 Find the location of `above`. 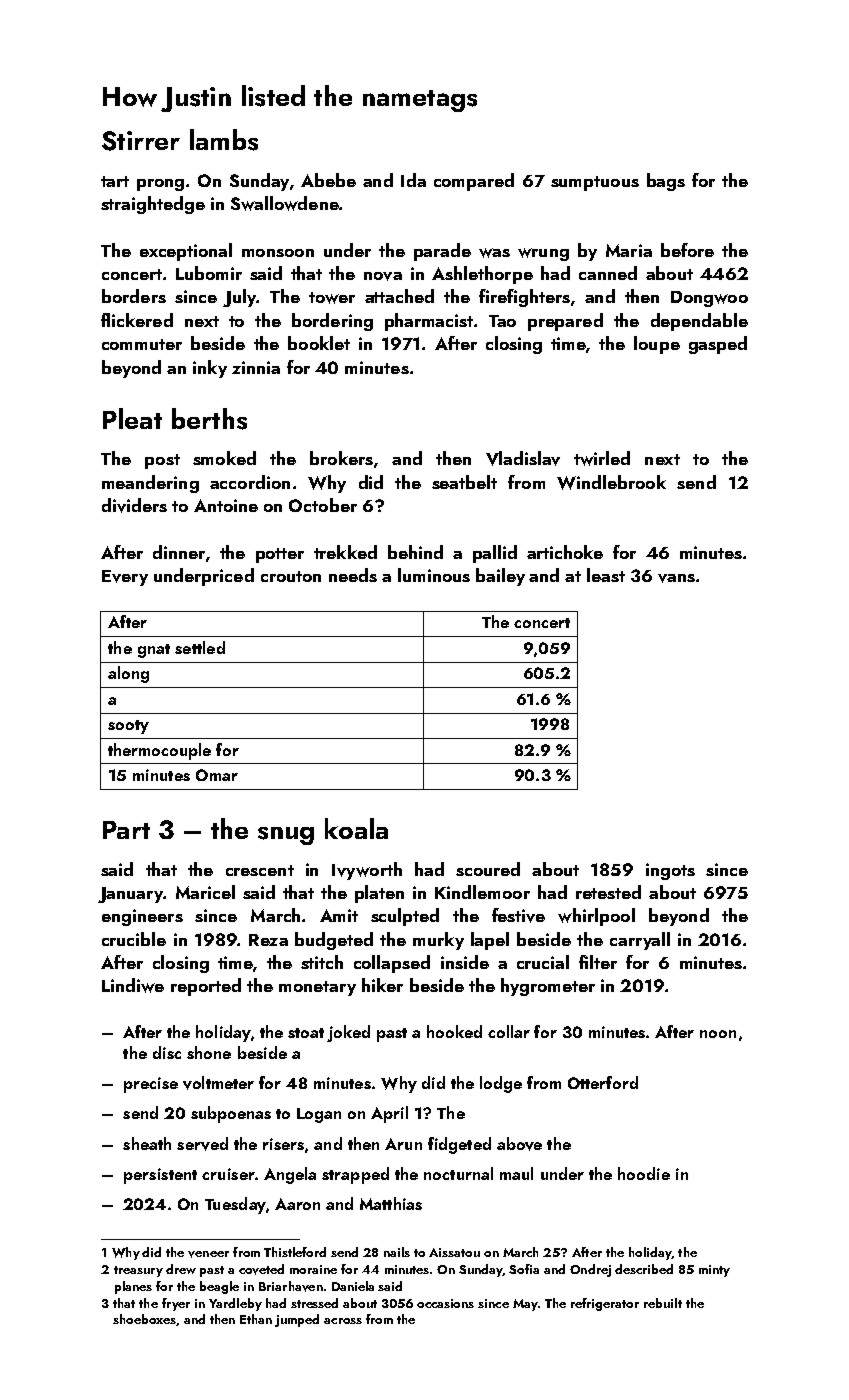

above is located at coordinates (519, 1144).
